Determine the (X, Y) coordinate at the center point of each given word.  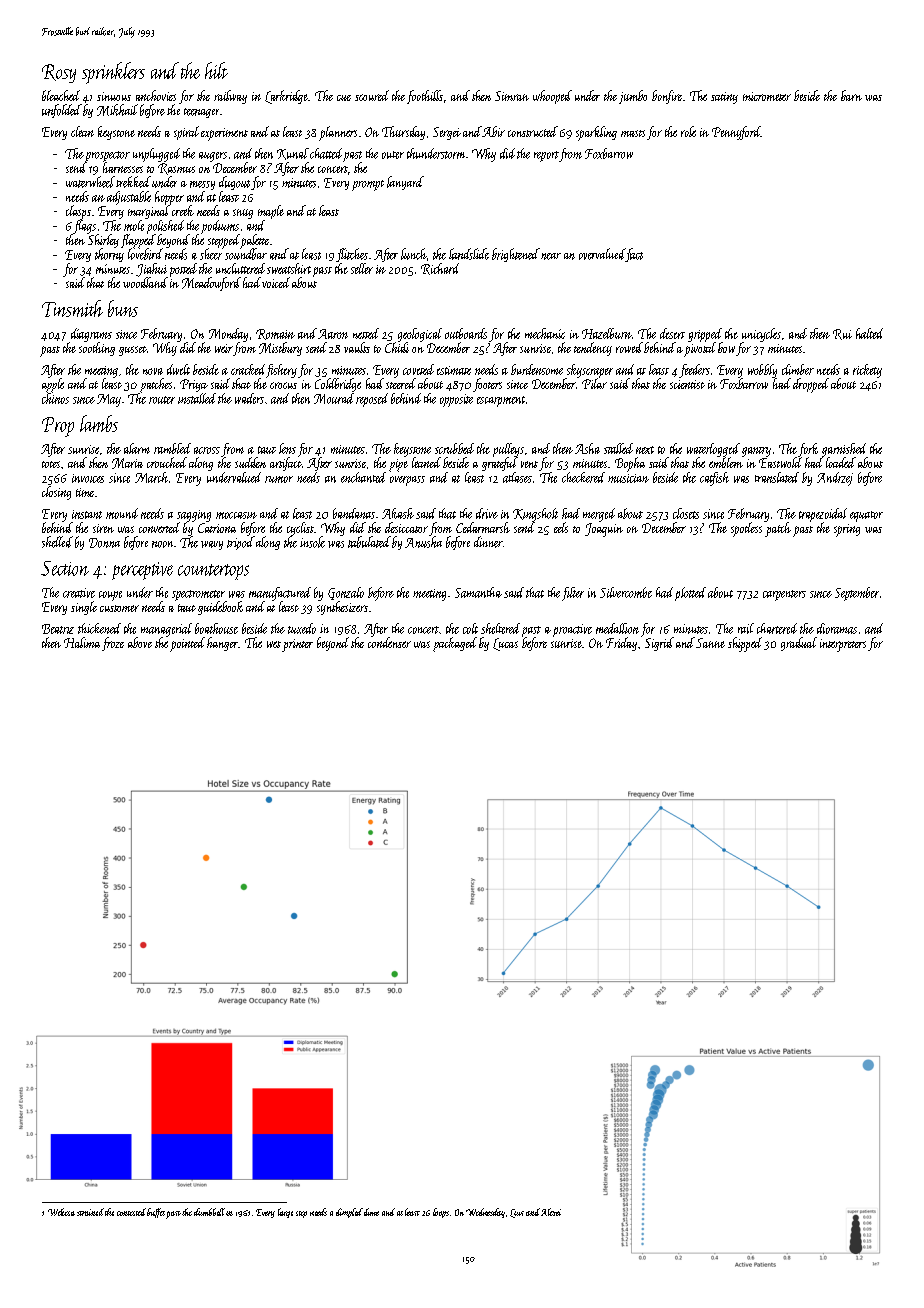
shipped (745, 644)
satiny (724, 98)
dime (371, 1212)
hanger (222, 644)
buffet (156, 1213)
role (688, 131)
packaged (455, 644)
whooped (552, 97)
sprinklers (113, 73)
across (207, 450)
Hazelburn (607, 333)
